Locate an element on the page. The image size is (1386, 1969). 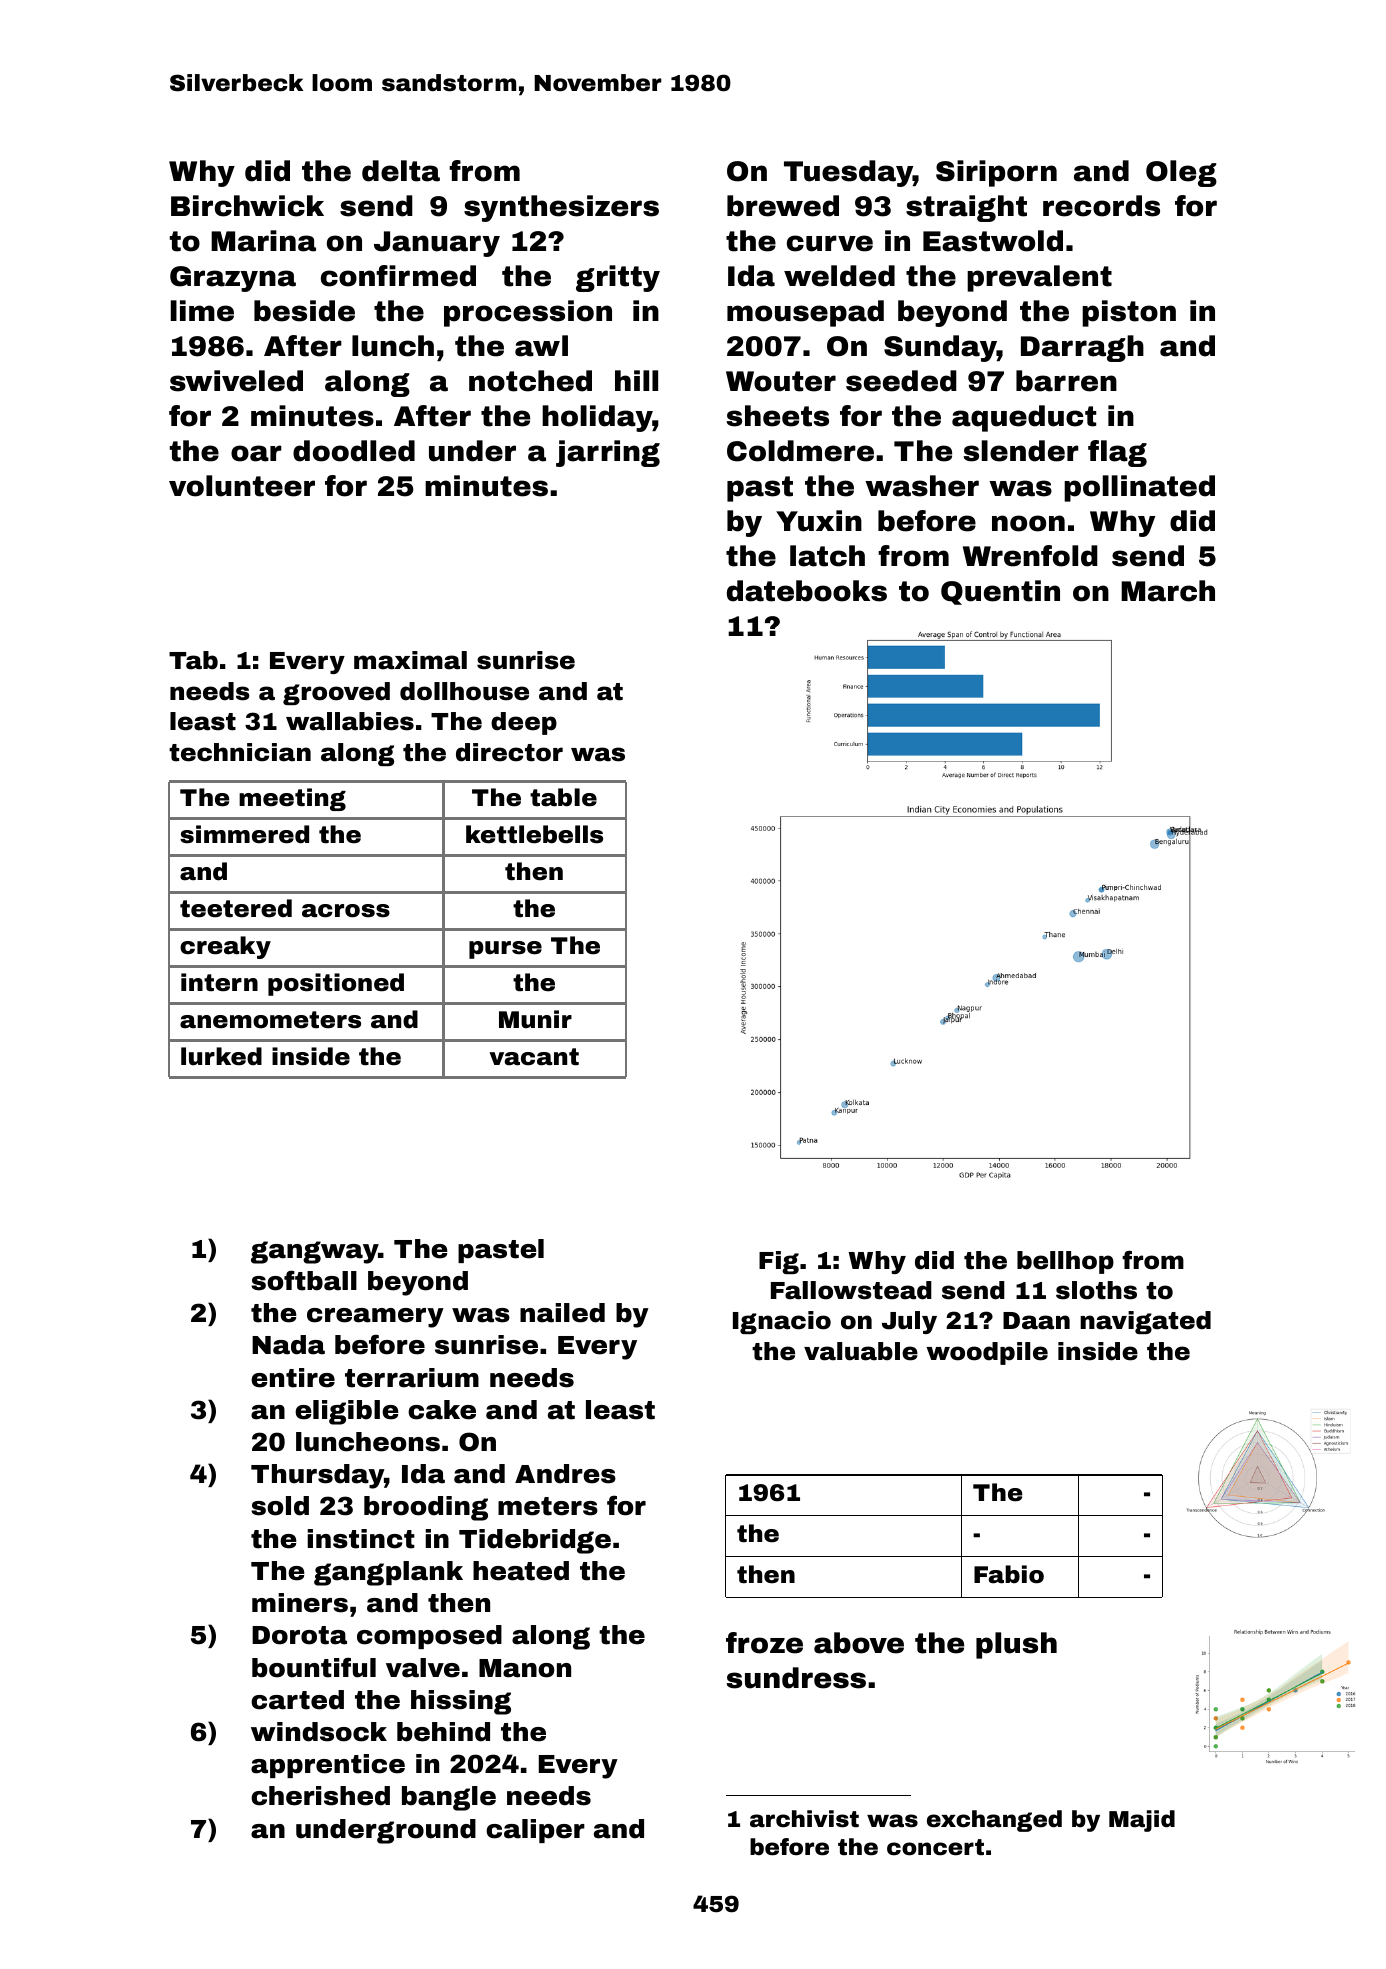
Fallowstead is located at coordinates (851, 1290).
